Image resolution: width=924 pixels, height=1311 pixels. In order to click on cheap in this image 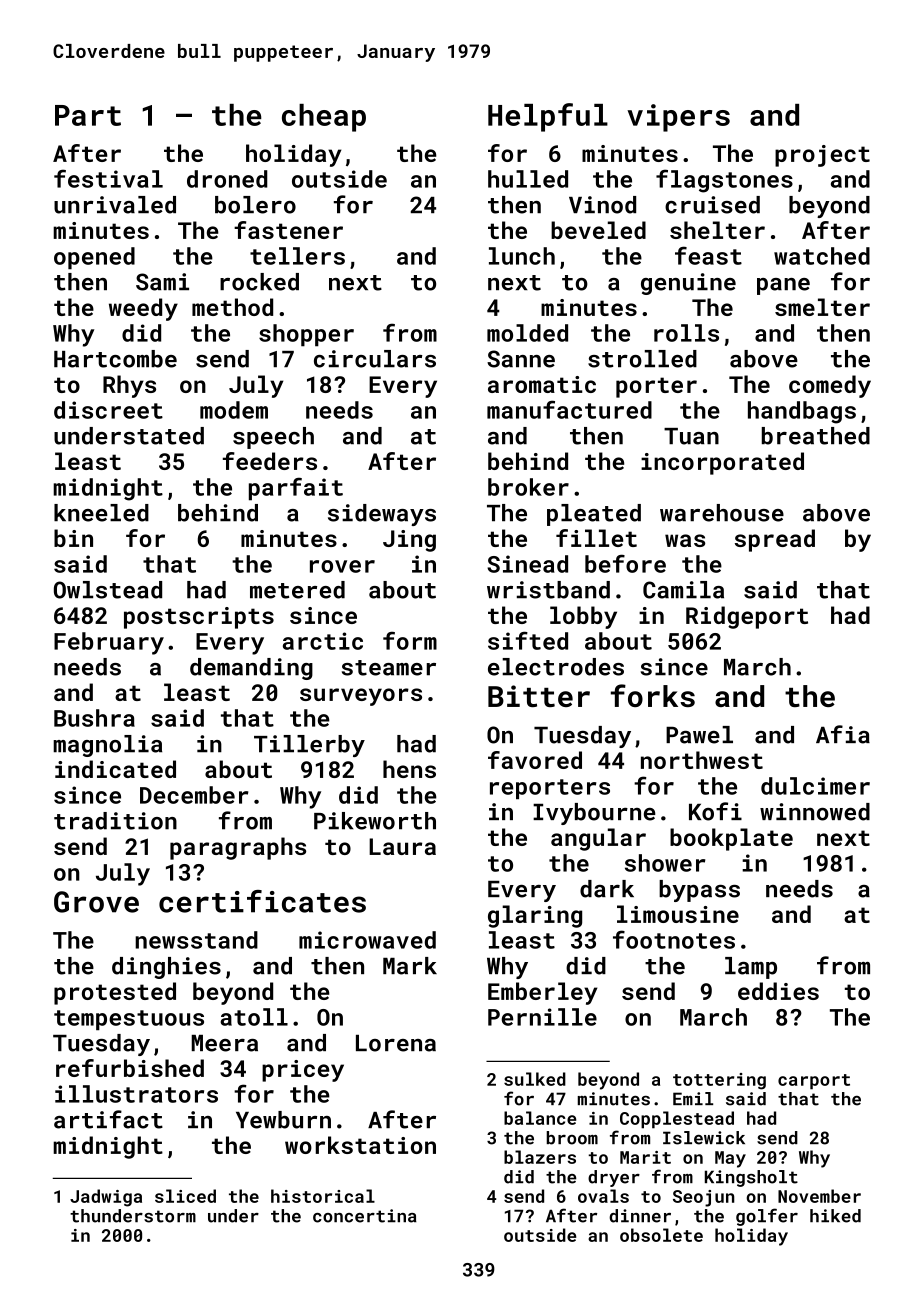, I will do `click(324, 118)`.
